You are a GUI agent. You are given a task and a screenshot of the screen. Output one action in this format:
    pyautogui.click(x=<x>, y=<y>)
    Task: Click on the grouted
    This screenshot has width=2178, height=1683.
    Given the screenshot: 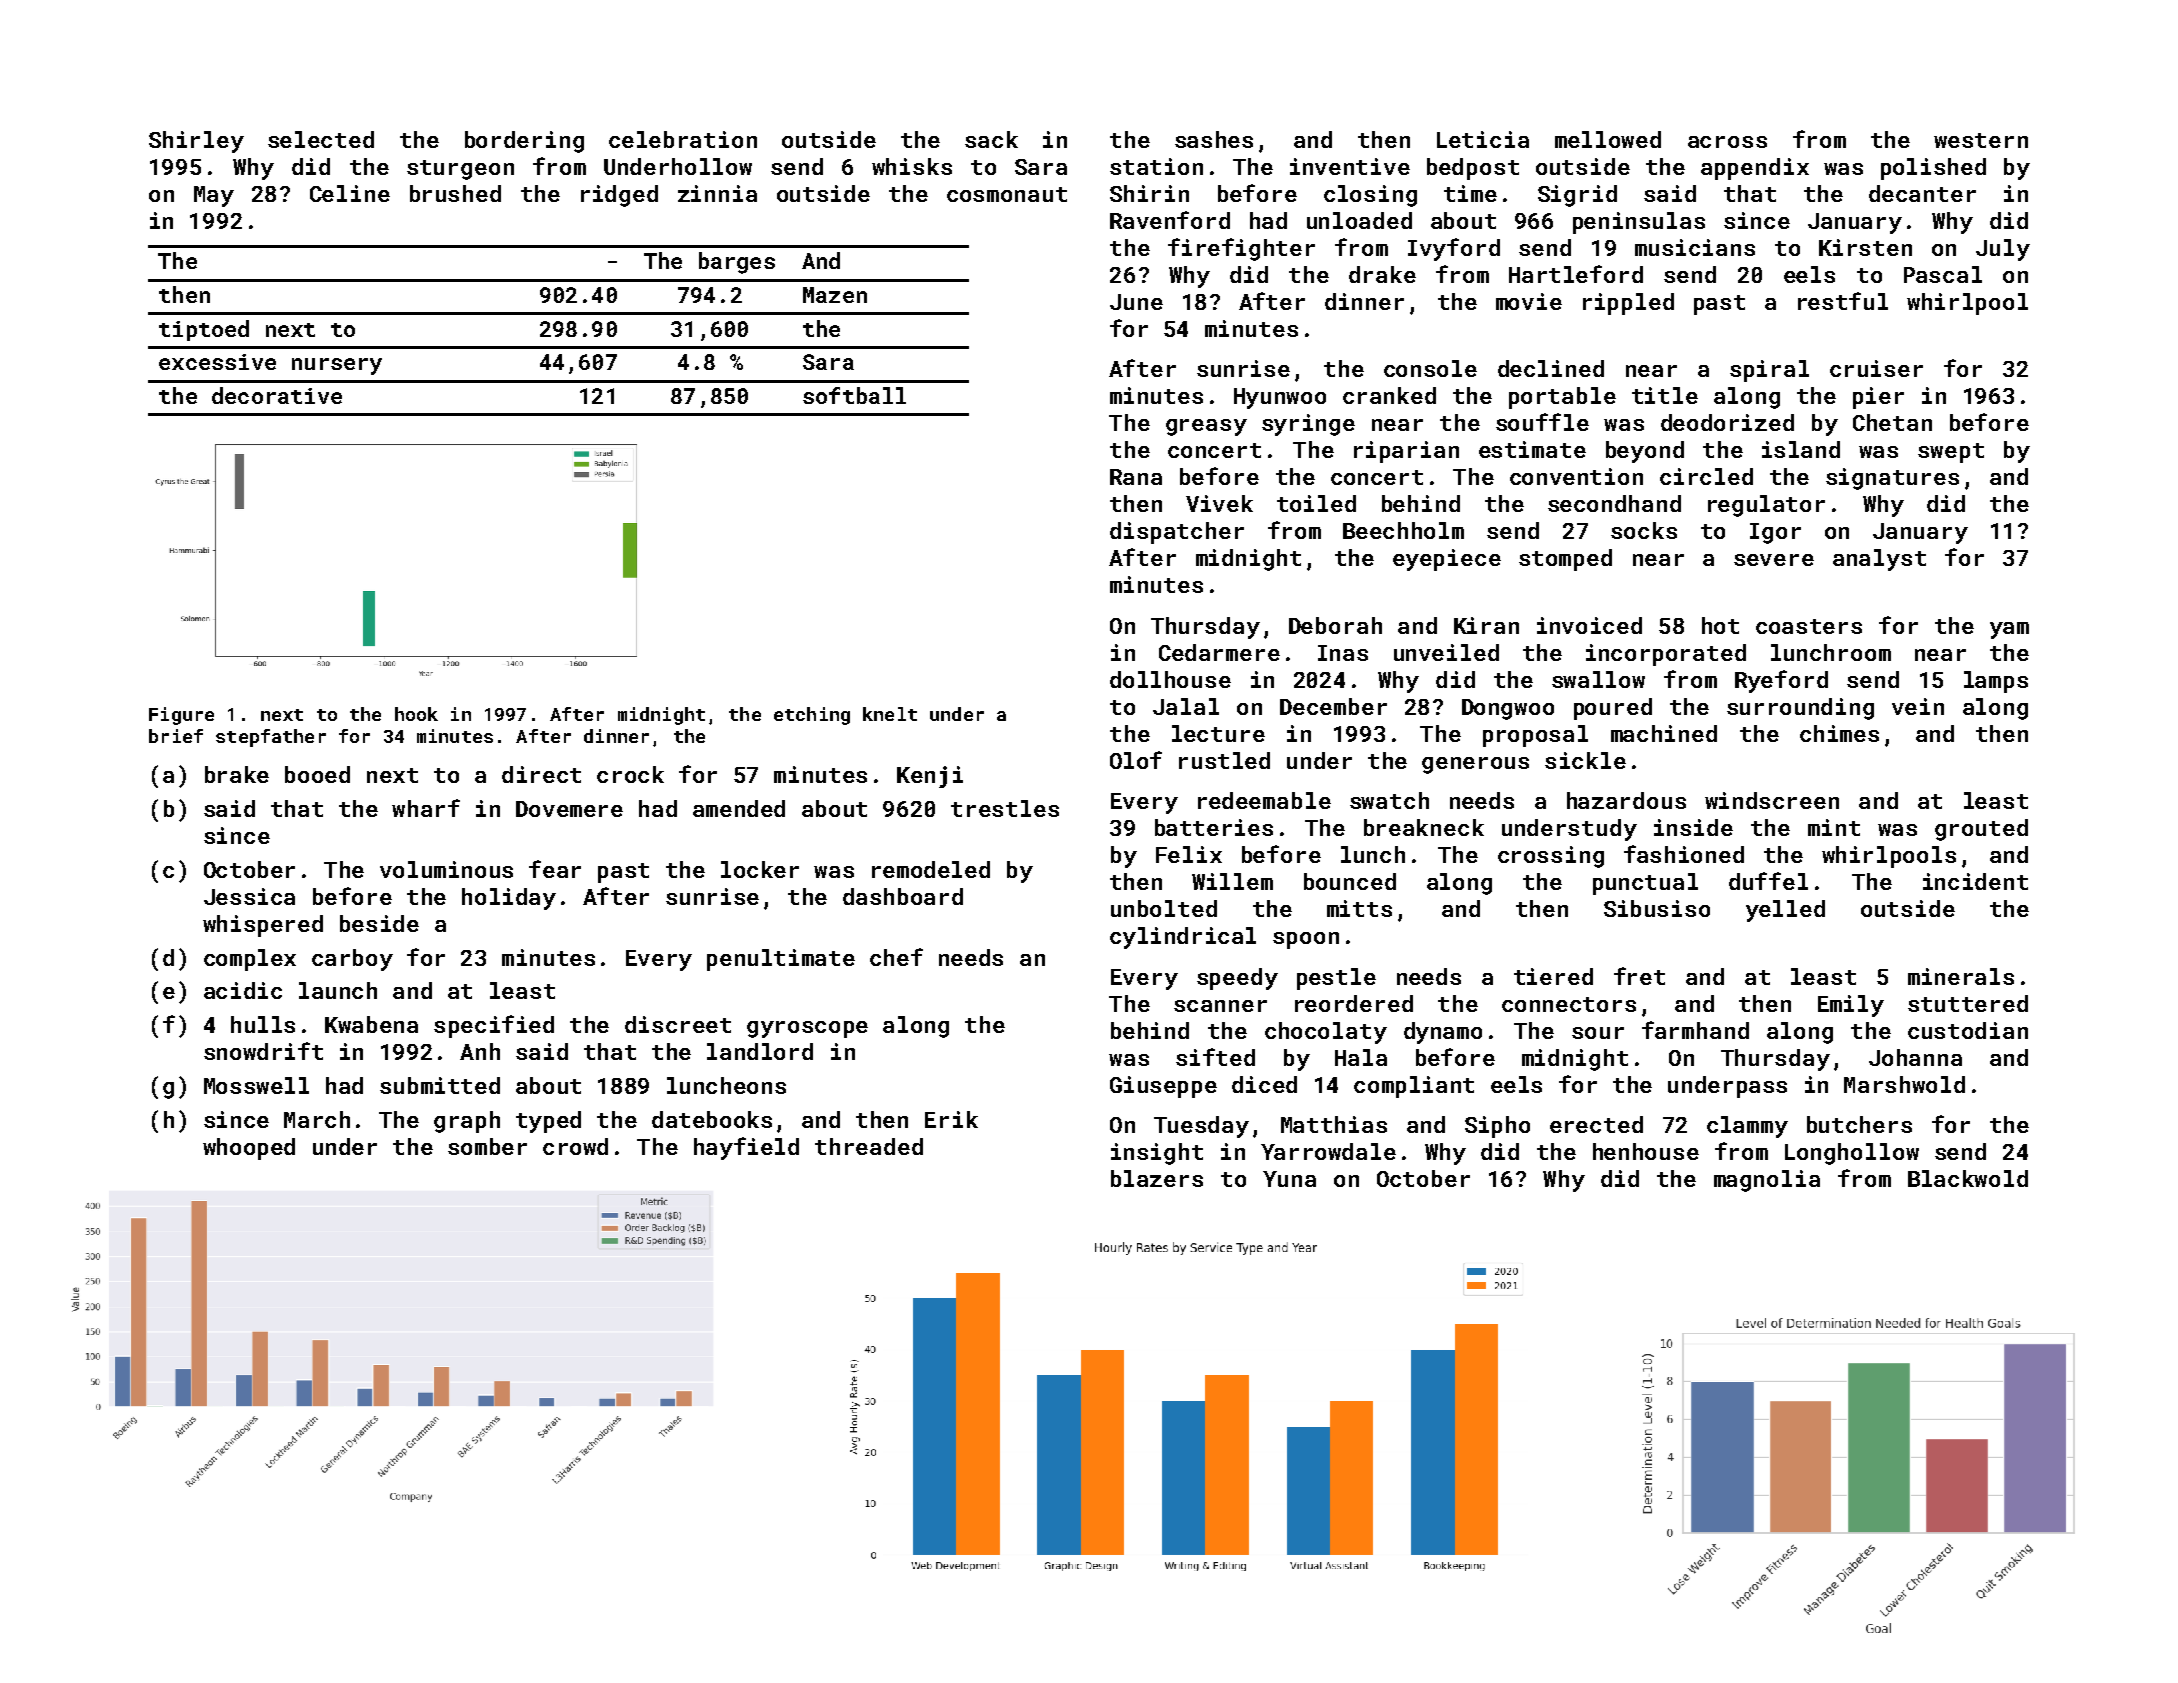 What is the action you would take?
    pyautogui.click(x=1981, y=830)
